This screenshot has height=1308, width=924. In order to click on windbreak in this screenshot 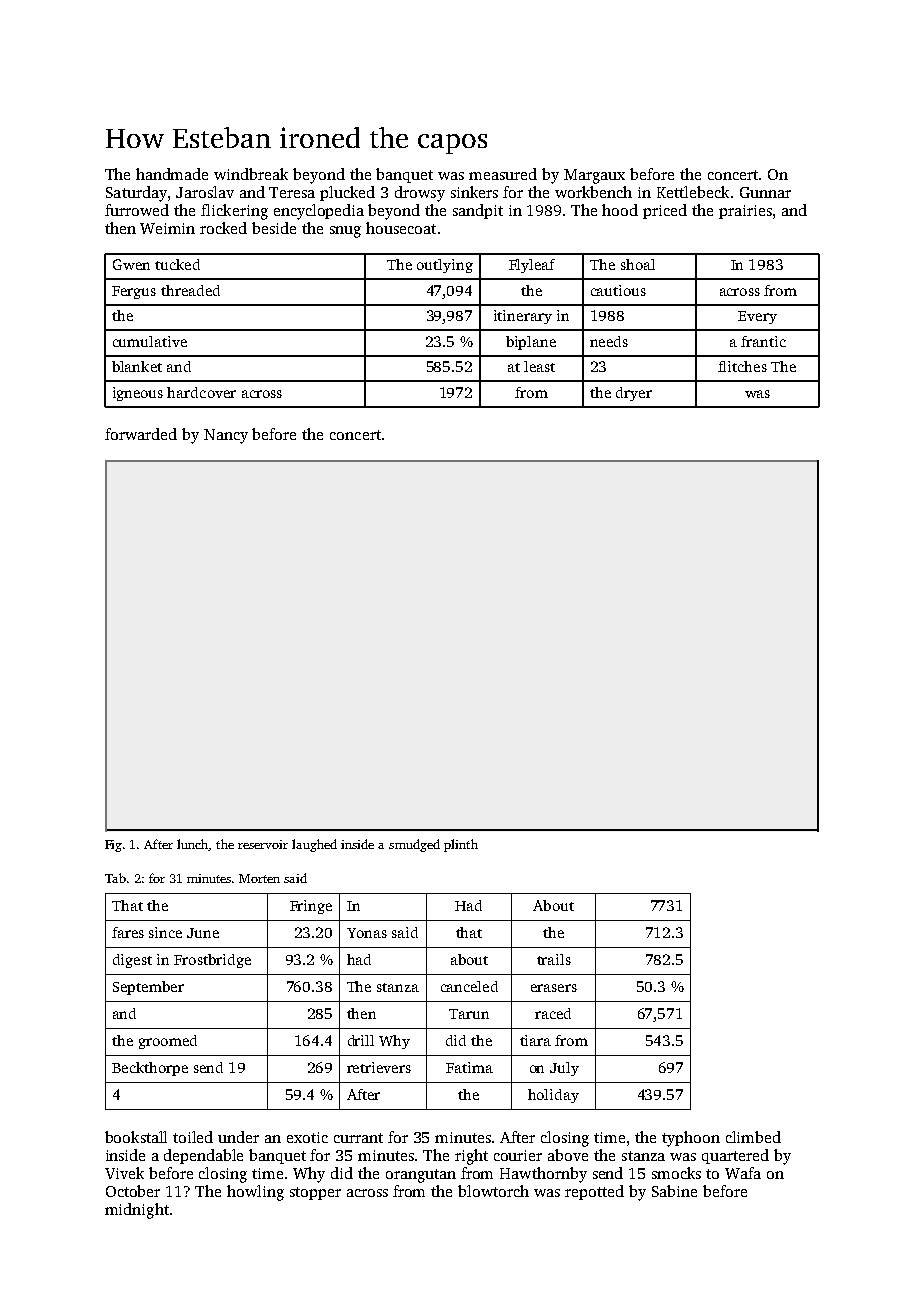, I will do `click(251, 174)`.
